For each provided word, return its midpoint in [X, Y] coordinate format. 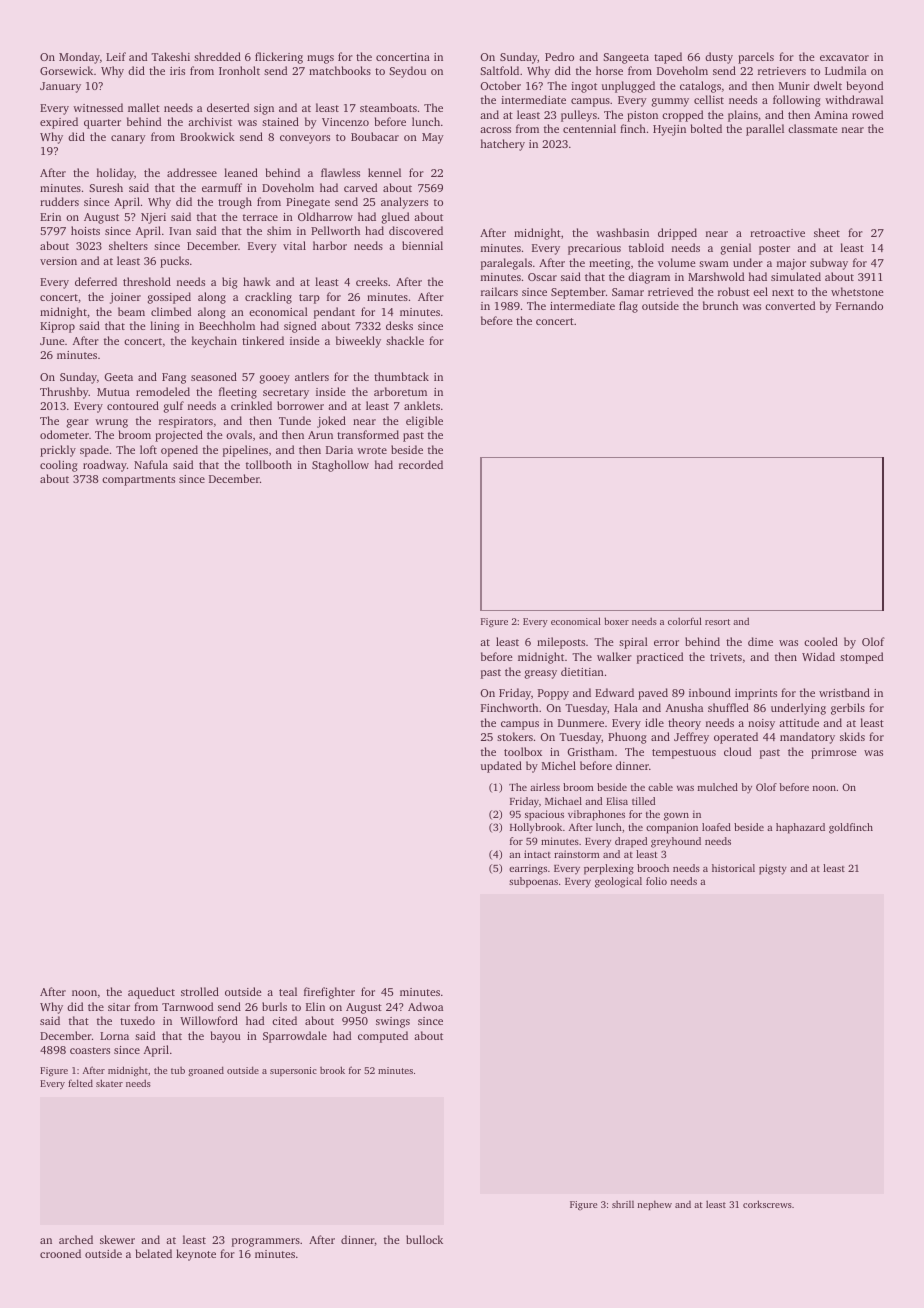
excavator [844, 57]
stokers [515, 736]
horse [609, 70]
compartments [138, 481]
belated [154, 1253]
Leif [116, 56]
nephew [655, 1205]
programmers [266, 1242]
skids [852, 736]
